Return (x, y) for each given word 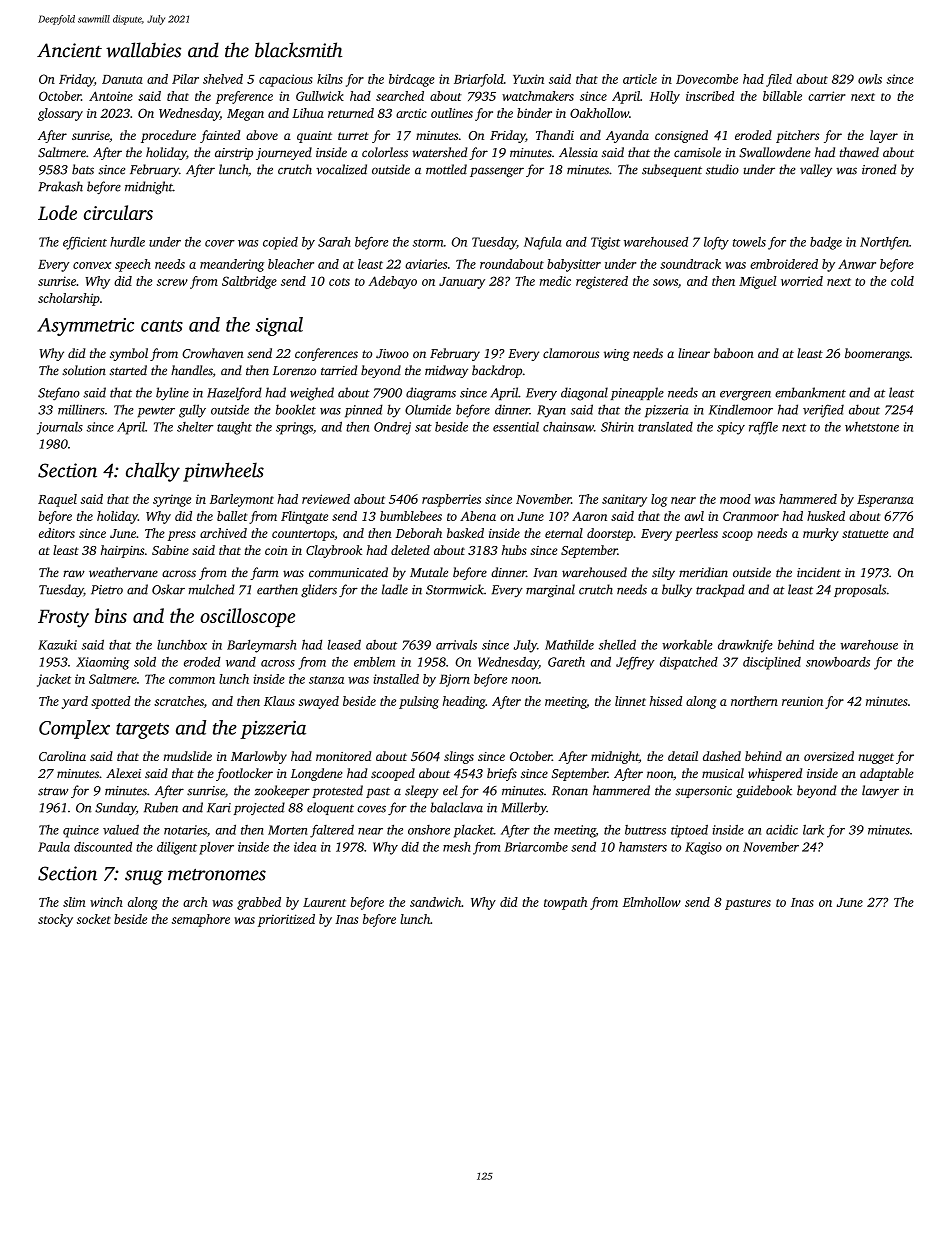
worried (802, 281)
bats (83, 169)
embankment (810, 392)
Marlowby (259, 757)
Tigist (605, 243)
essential (516, 427)
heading (464, 702)
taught (234, 428)
